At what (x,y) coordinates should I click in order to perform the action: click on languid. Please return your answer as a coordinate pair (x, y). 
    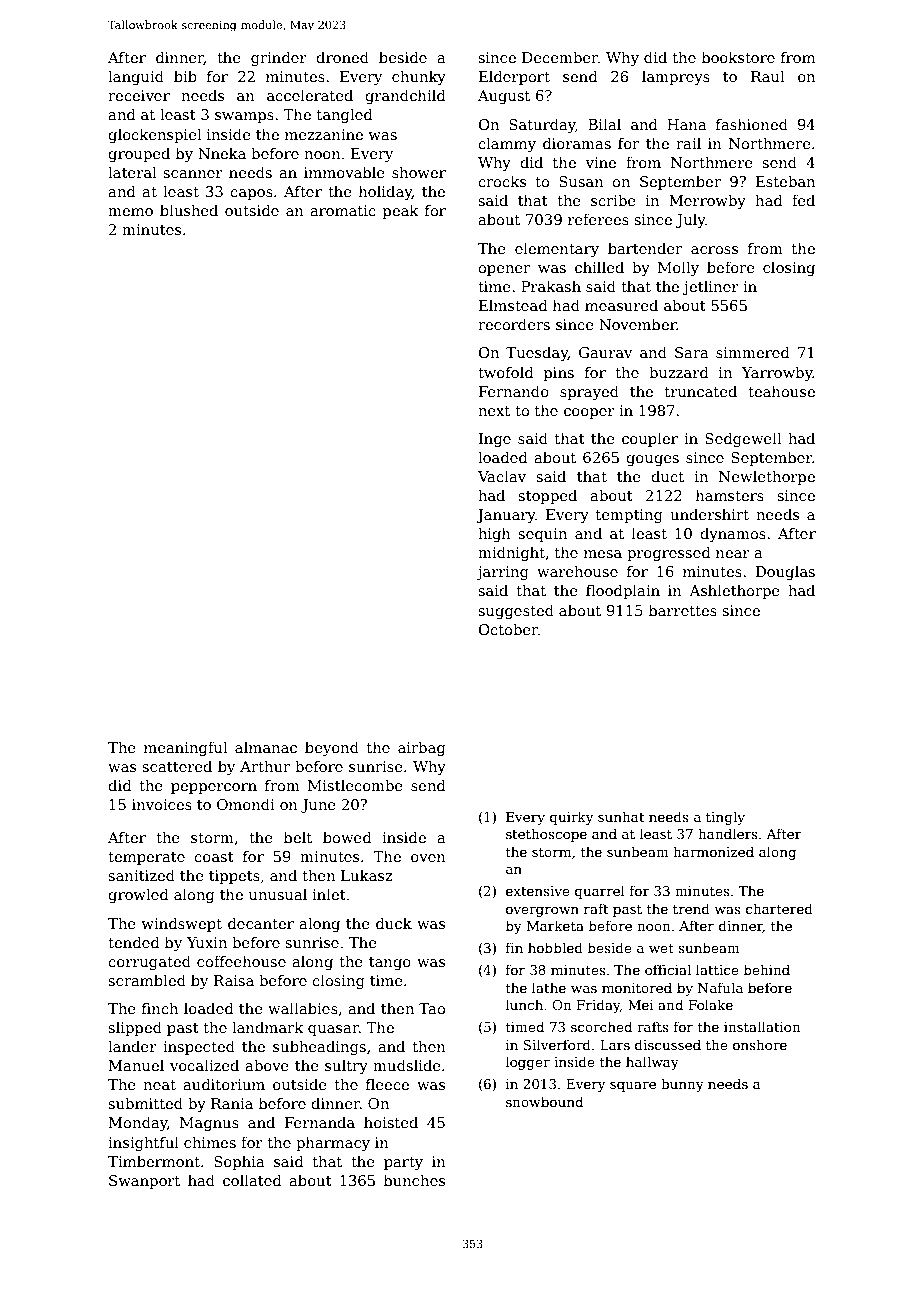
    Looking at the image, I should click on (136, 77).
